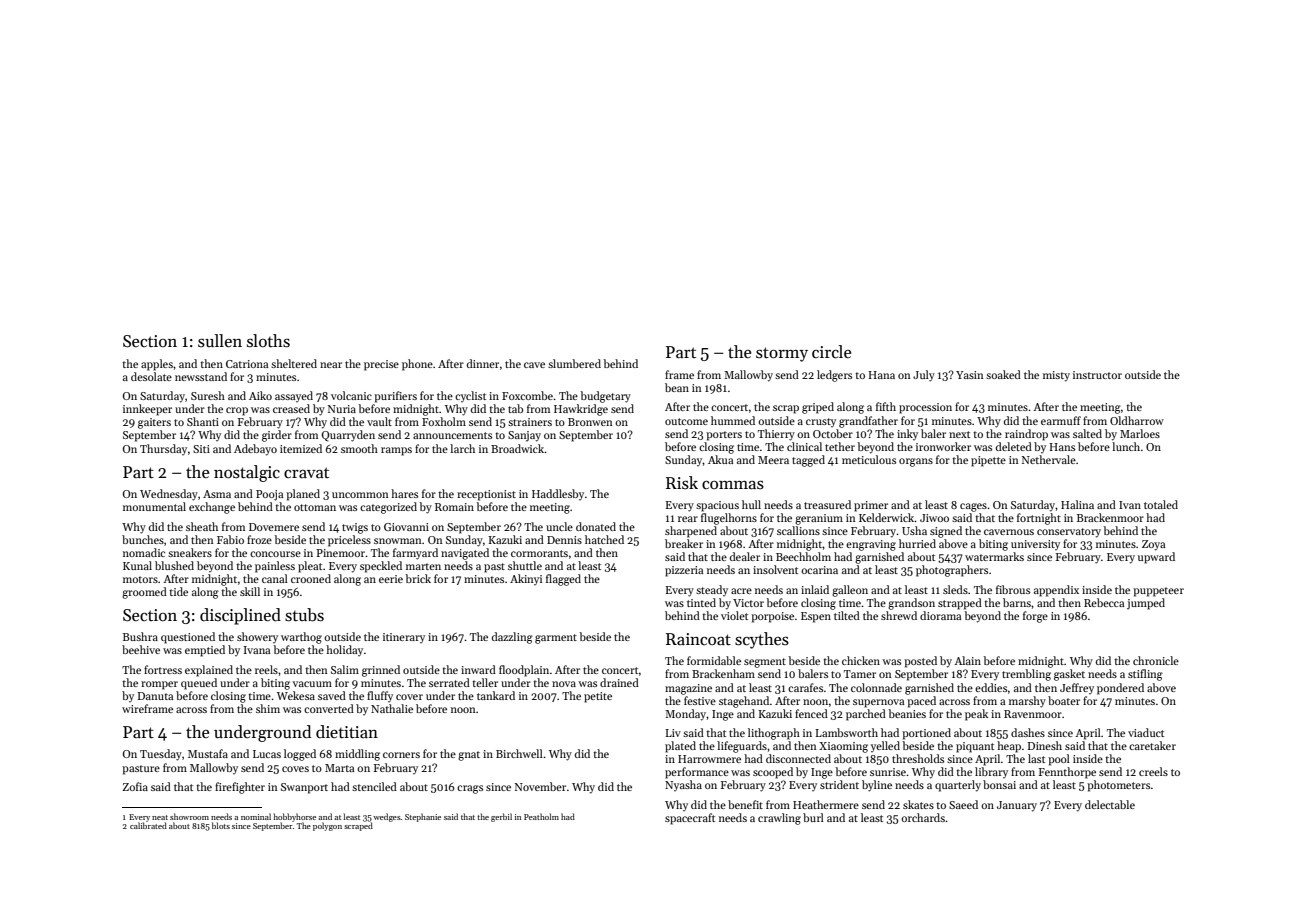 This page has width=1308, height=924. Describe the element at coordinates (1059, 760) in the page. I see `pool` at that location.
